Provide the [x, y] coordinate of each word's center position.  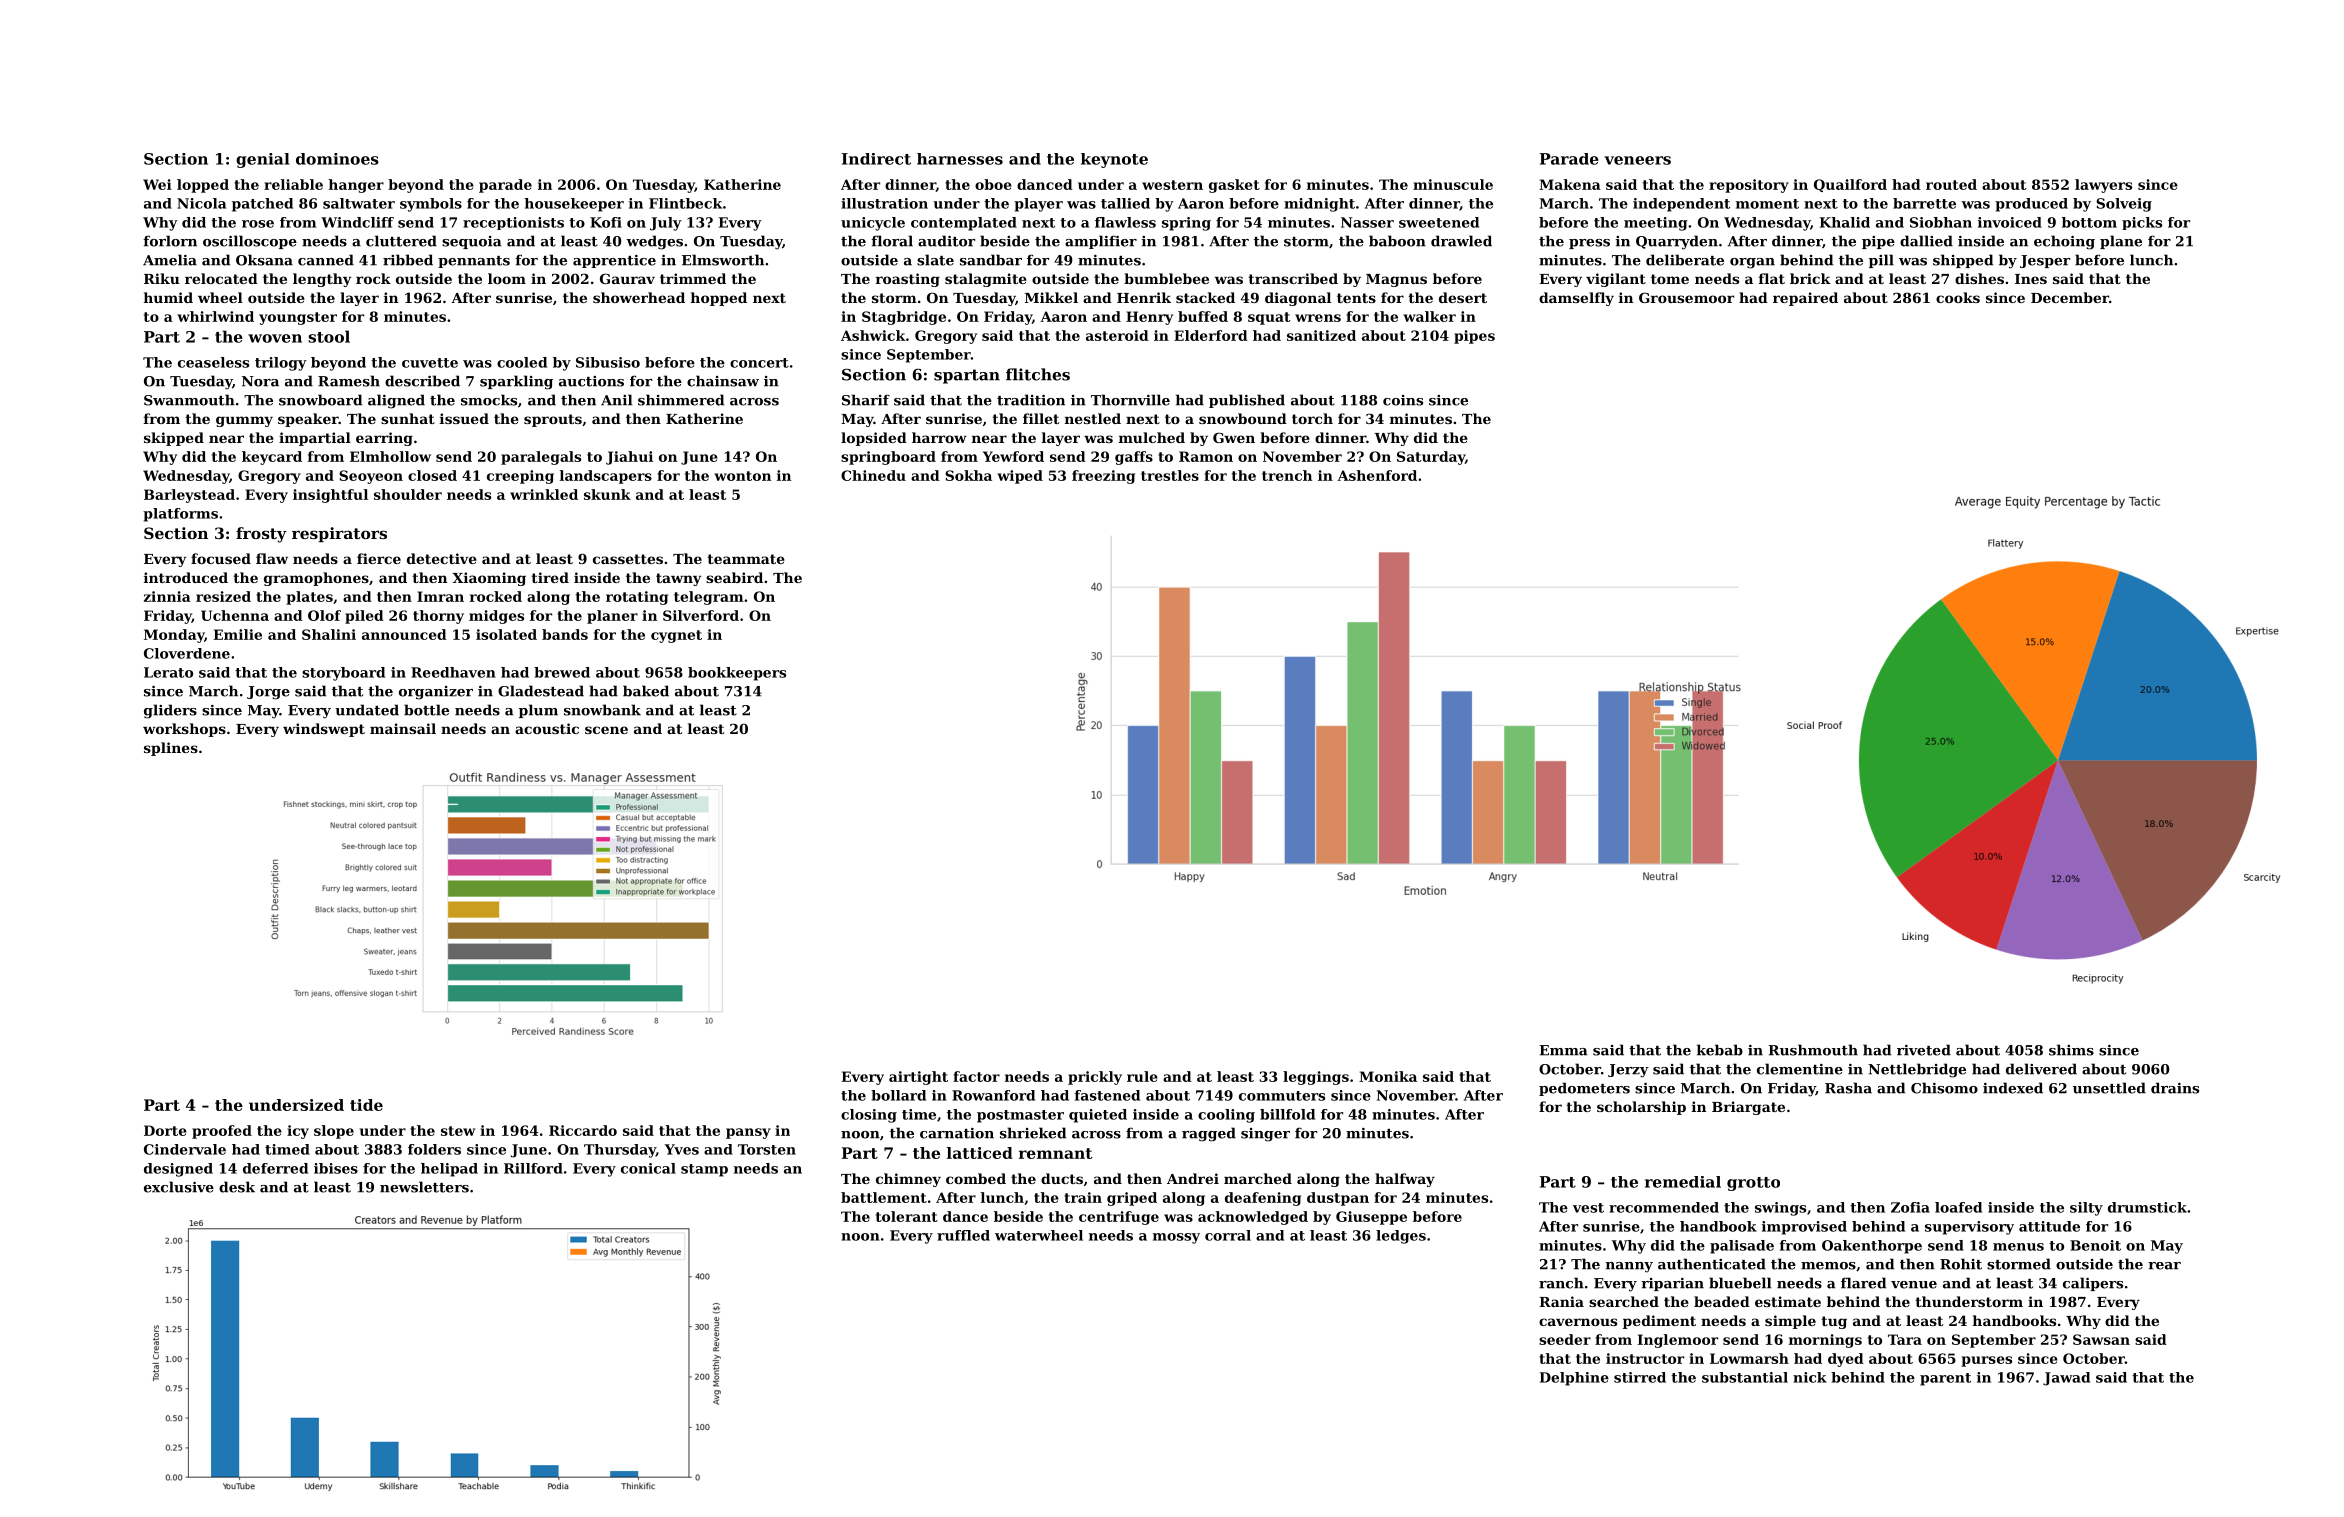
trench [1287, 475]
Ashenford [1377, 475]
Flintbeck [685, 203]
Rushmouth [1813, 1050]
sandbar [991, 260]
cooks [1958, 297]
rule [1142, 1076]
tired [550, 577]
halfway [1405, 1180]
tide [366, 1105]
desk [237, 1187]
